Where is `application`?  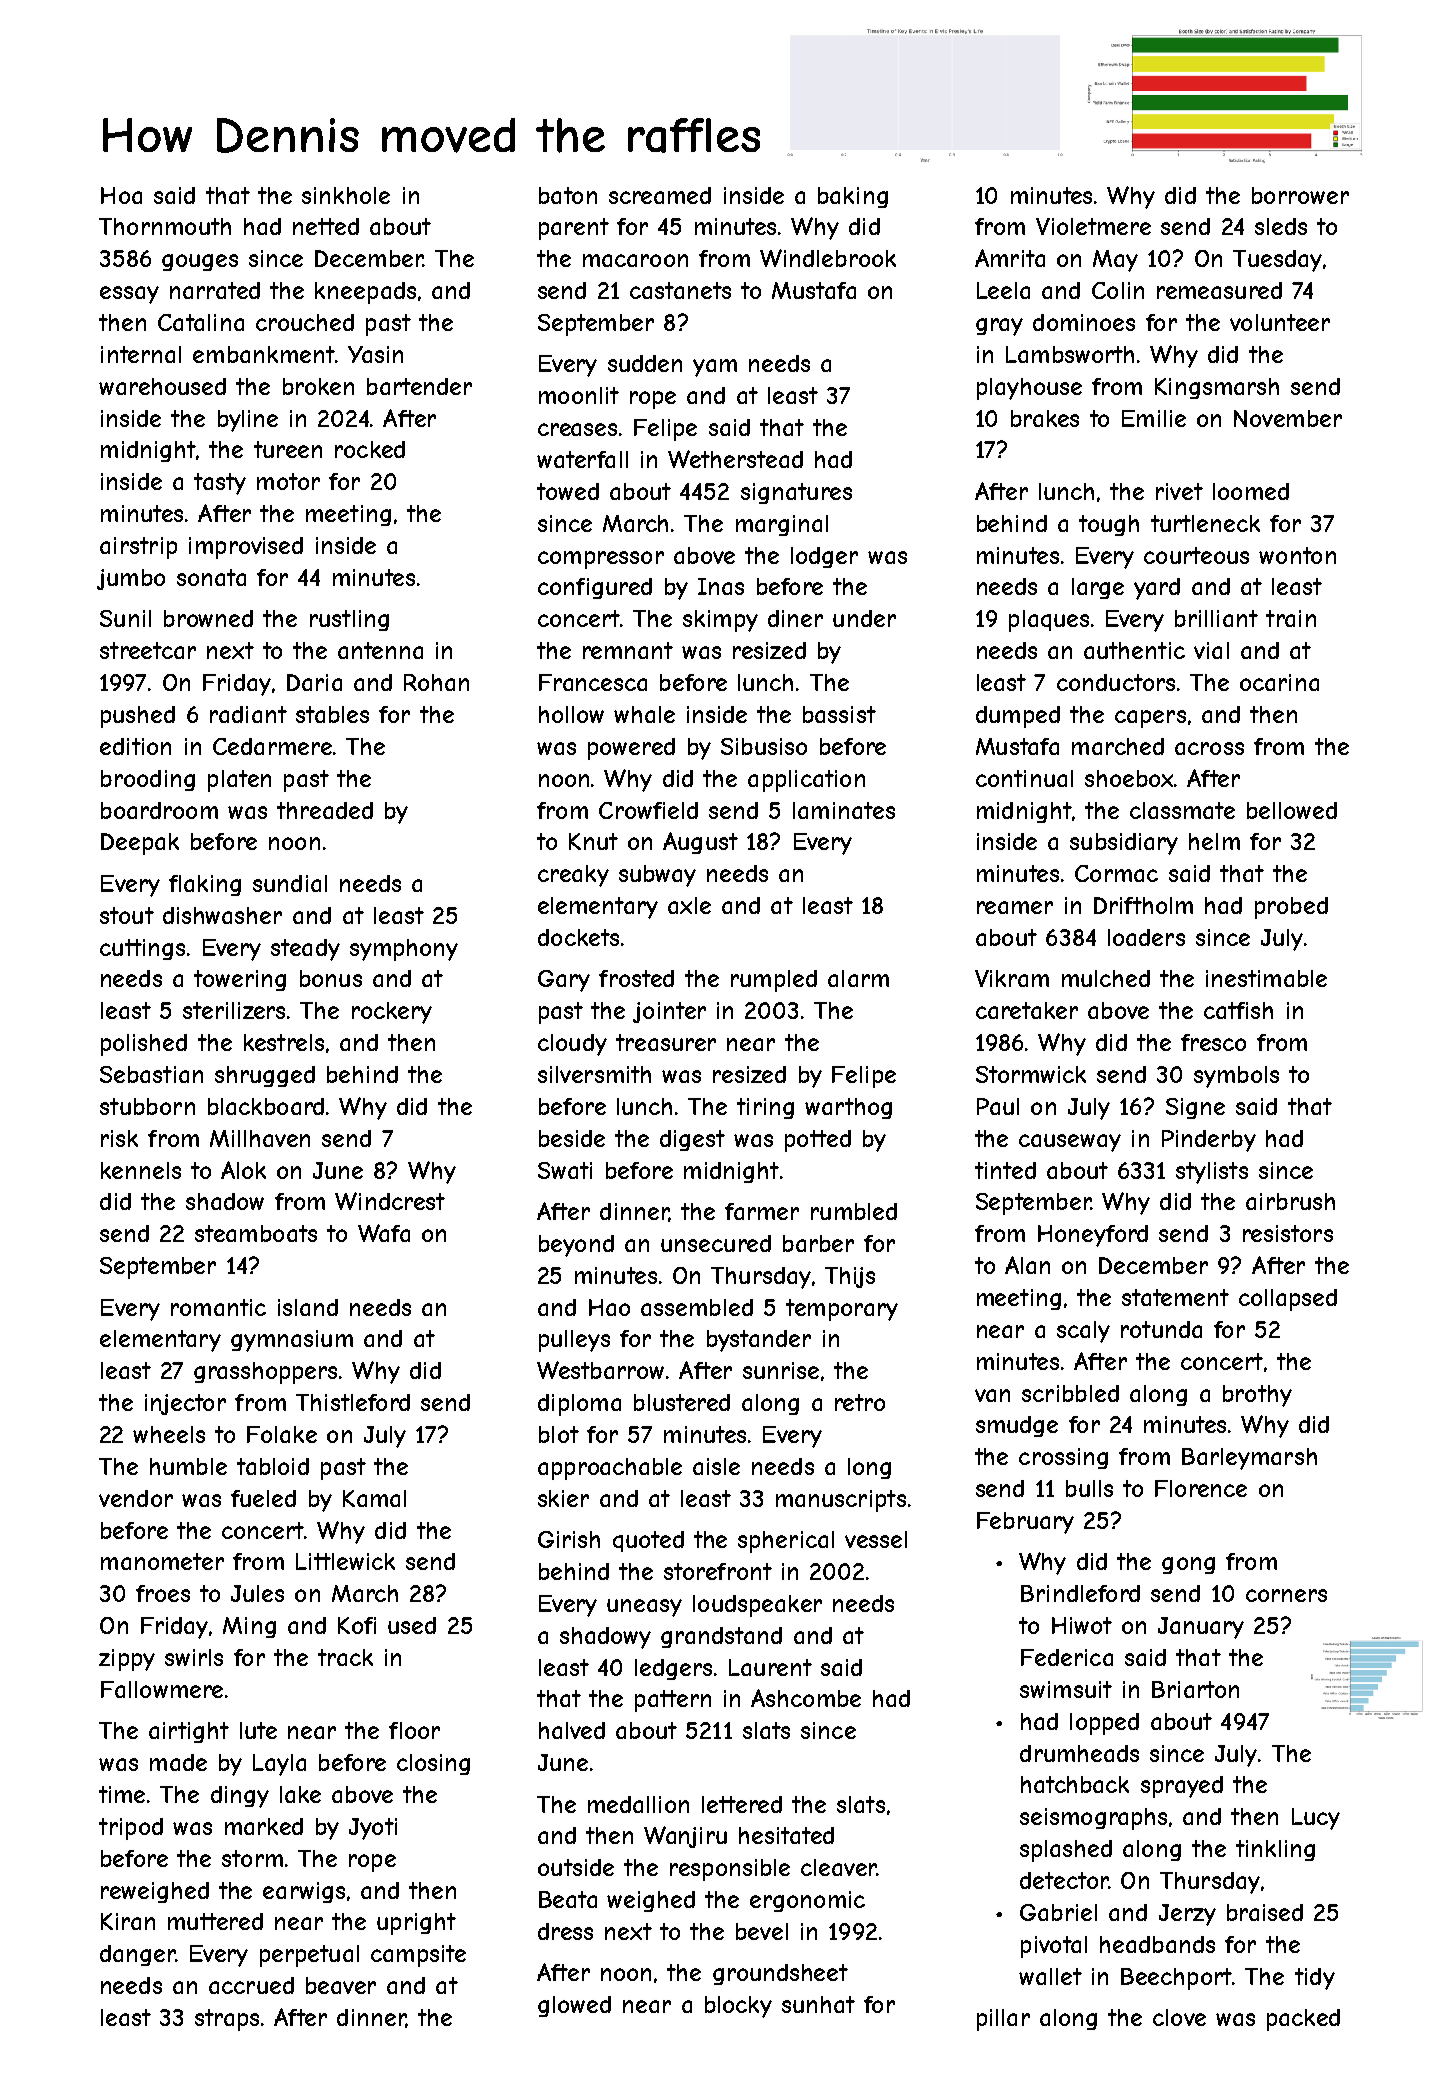
application is located at coordinates (806, 781).
